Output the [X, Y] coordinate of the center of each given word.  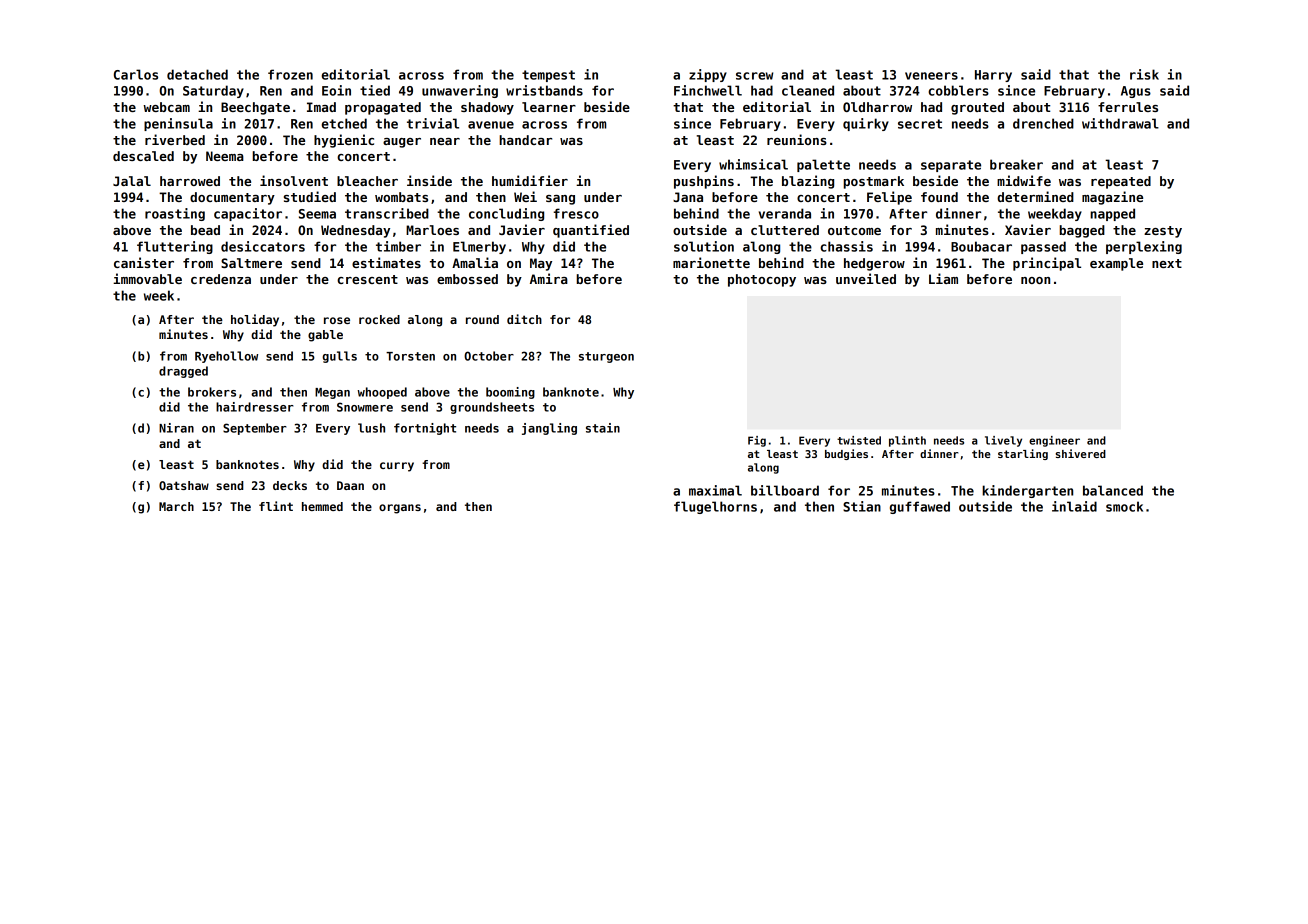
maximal [715, 490]
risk [1144, 74]
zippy [708, 75]
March [176, 506]
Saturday [213, 91]
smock [1124, 506]
